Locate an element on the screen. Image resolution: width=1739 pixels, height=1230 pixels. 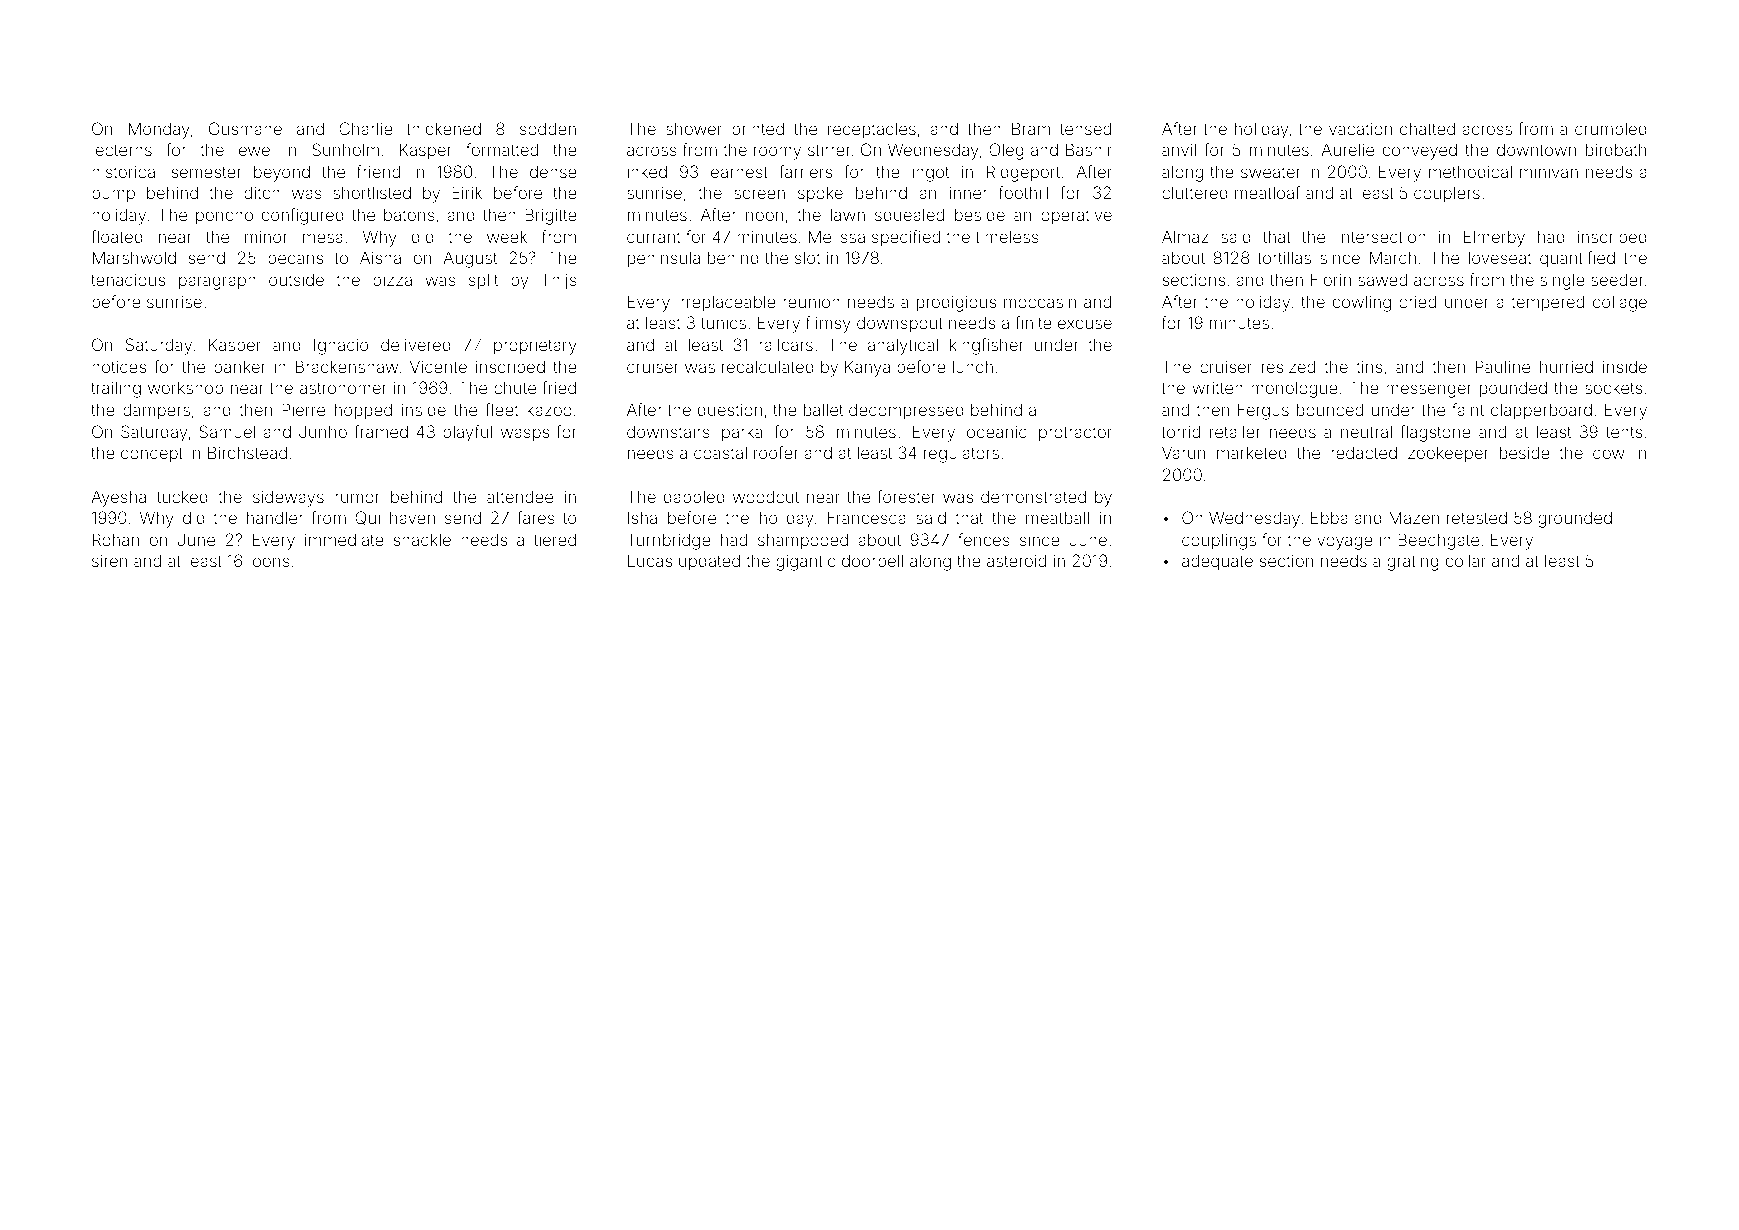
tents is located at coordinates (1624, 432).
